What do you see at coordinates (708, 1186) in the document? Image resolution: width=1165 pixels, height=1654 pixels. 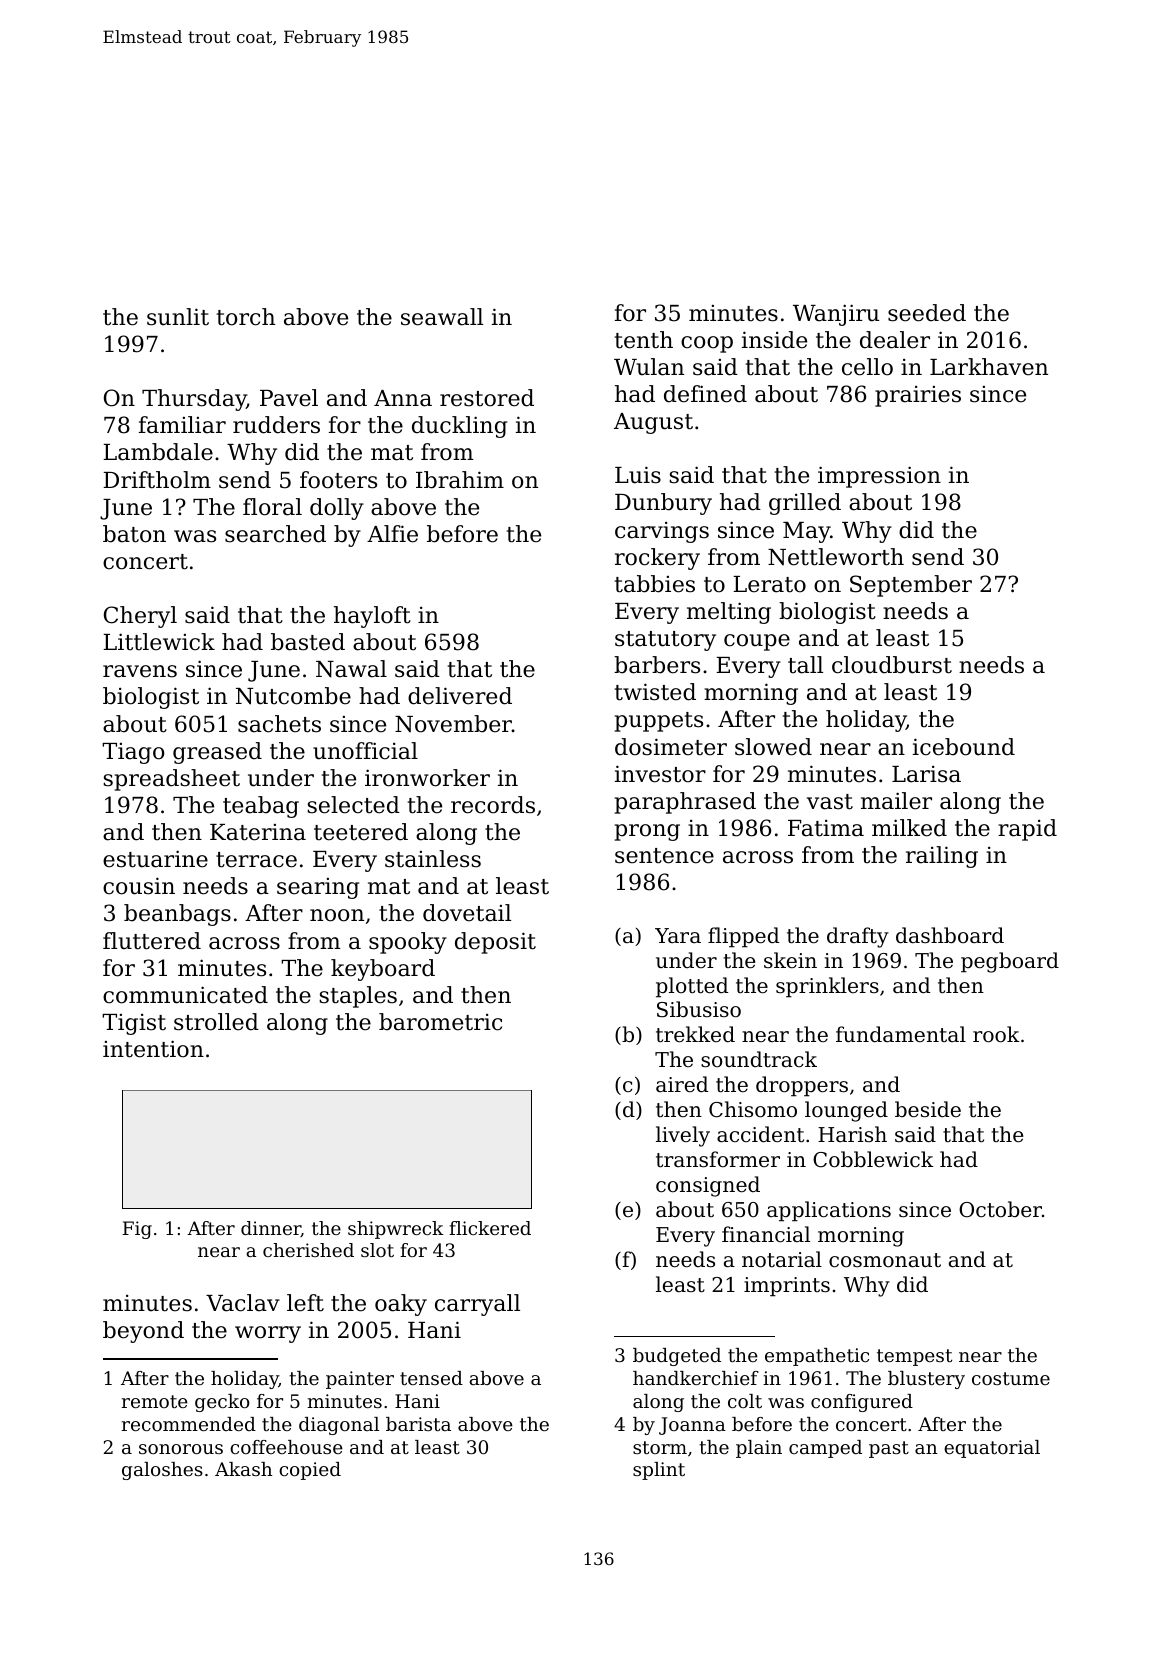 I see `consigned` at bounding box center [708, 1186].
